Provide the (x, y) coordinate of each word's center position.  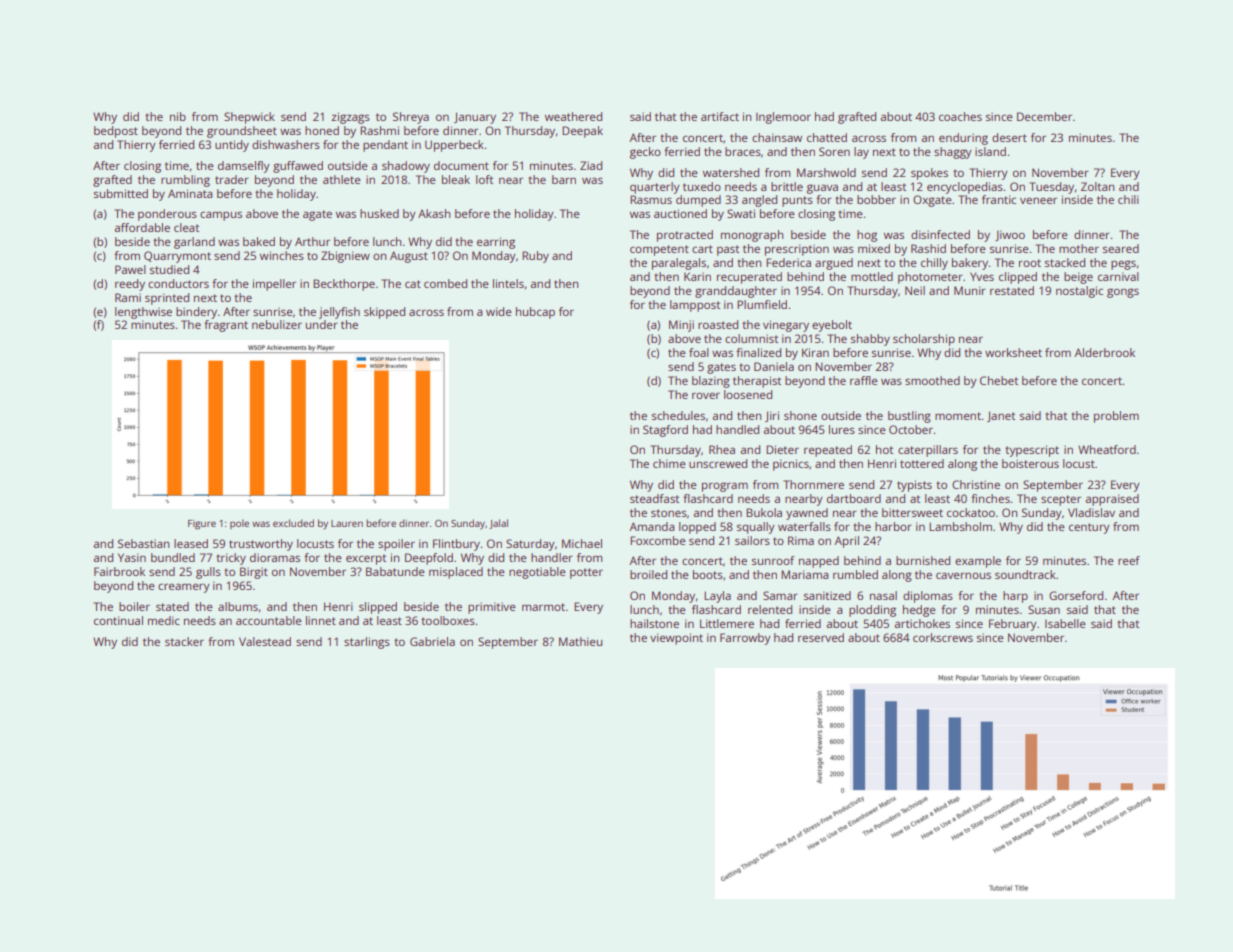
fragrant (226, 326)
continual (118, 620)
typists (914, 486)
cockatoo (971, 512)
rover (706, 395)
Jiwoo (1010, 235)
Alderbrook (1104, 352)
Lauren (347, 523)
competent (659, 250)
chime (669, 463)
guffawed (298, 167)
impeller (274, 285)
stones (669, 513)
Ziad (591, 165)
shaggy (953, 153)
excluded (293, 523)
